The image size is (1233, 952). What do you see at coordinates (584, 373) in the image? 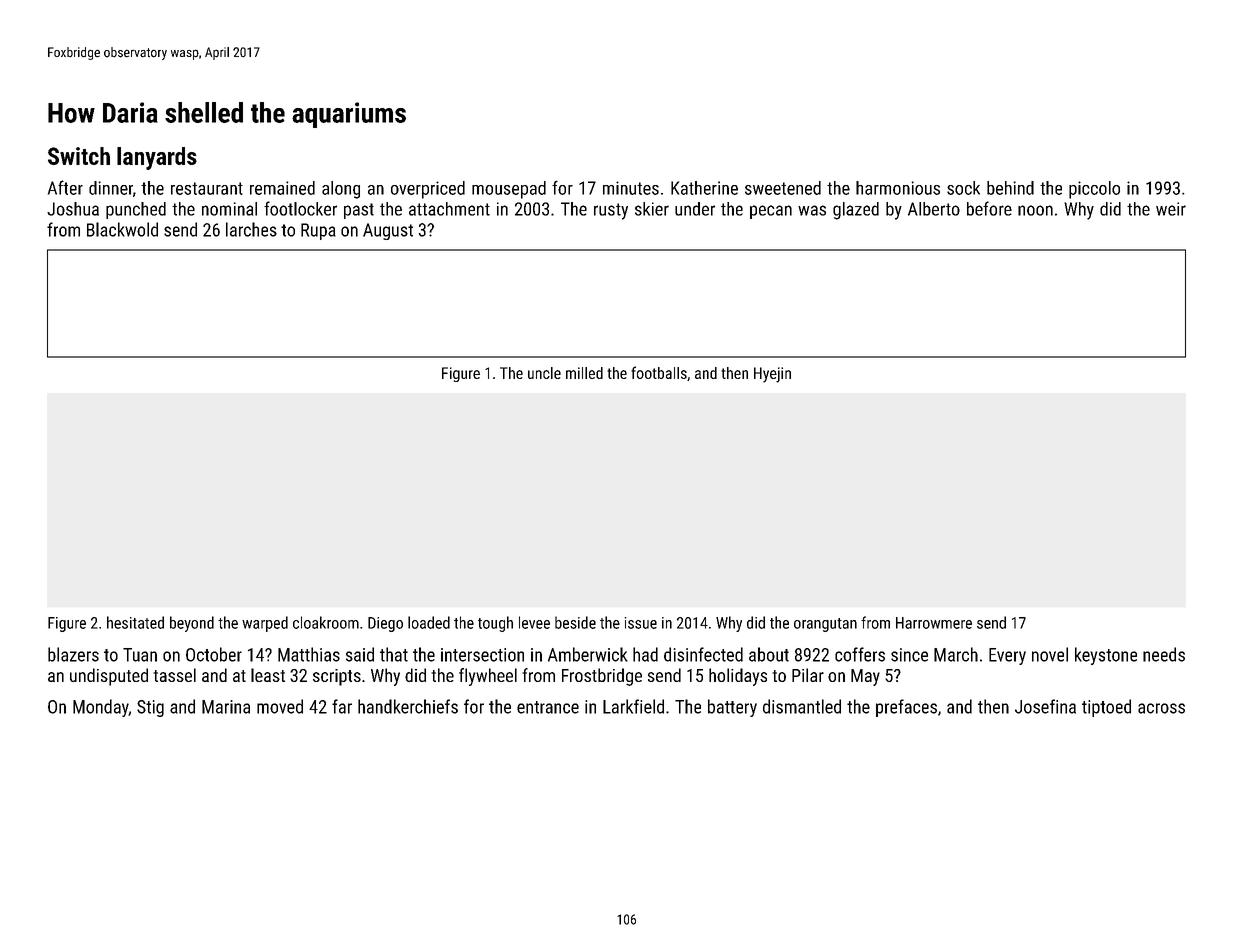
I see `milled` at bounding box center [584, 373].
